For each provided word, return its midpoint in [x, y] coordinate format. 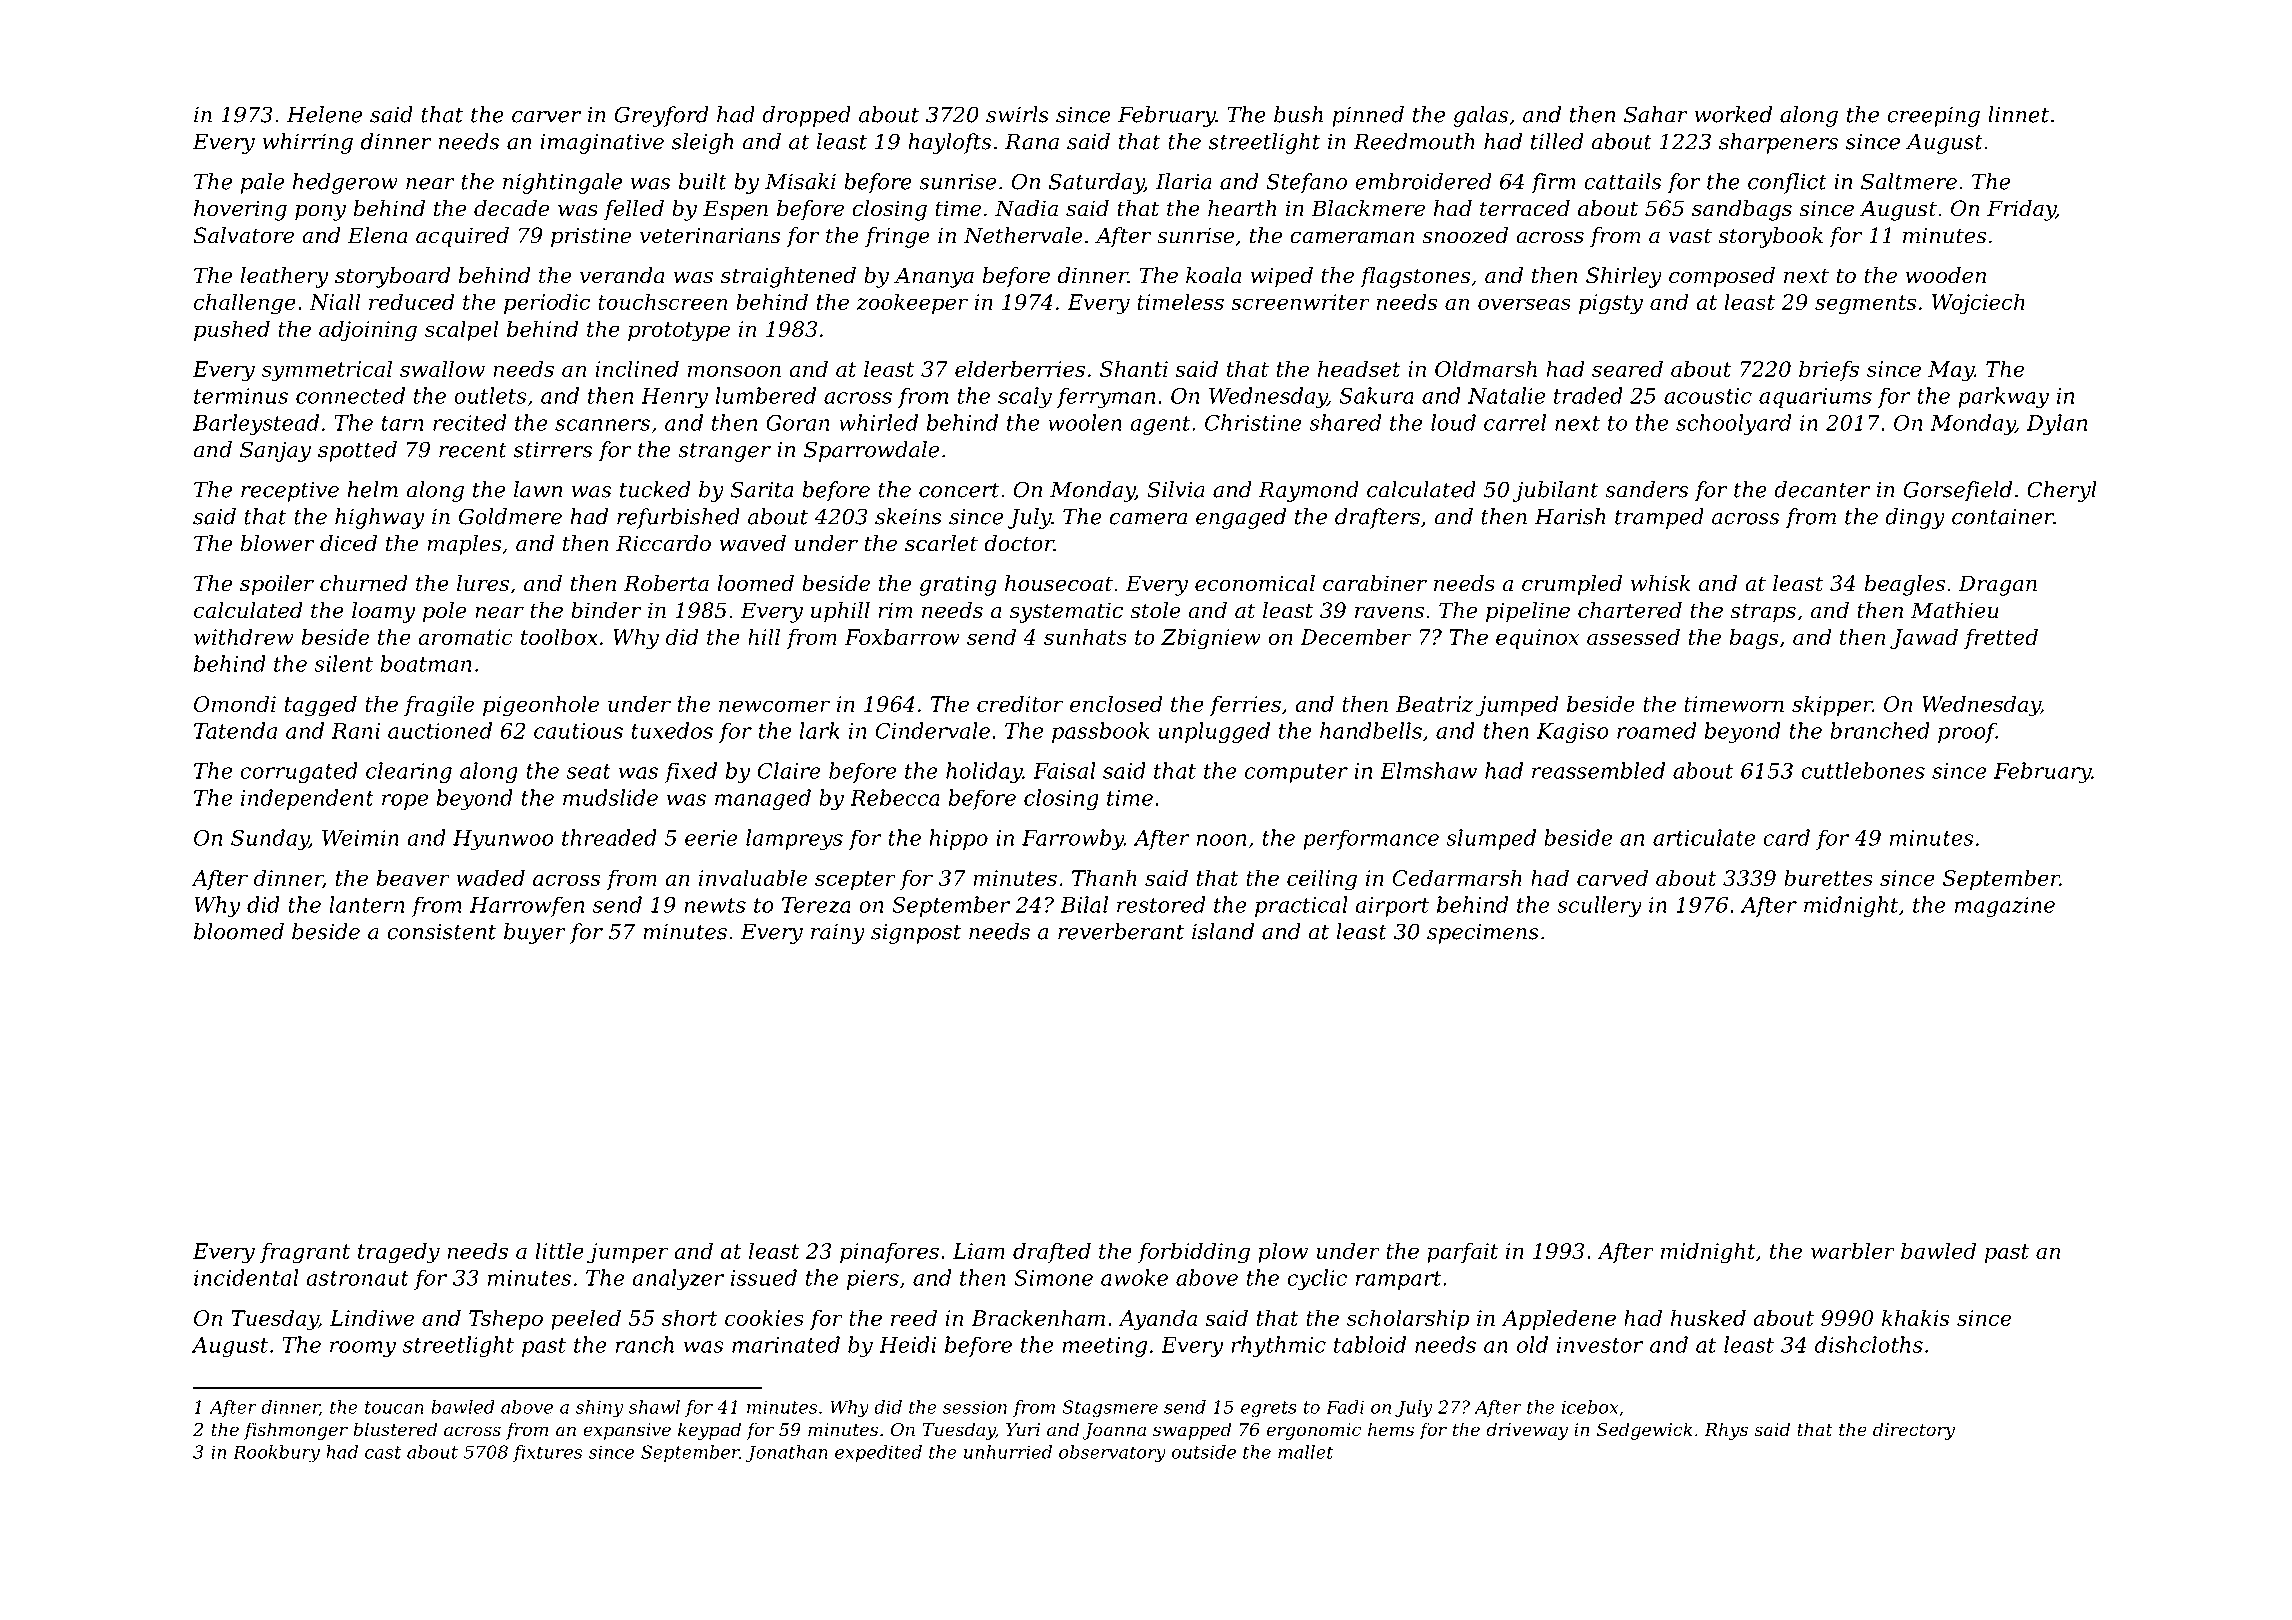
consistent [441, 932]
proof [1967, 732]
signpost [916, 934]
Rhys [1726, 1431]
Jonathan [786, 1453]
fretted [2001, 638]
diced [348, 543]
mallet [1305, 1452]
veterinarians [710, 235]
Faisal [1064, 770]
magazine [2005, 907]
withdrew [244, 636]
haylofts [949, 143]
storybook [1770, 237]
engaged [1241, 518]
